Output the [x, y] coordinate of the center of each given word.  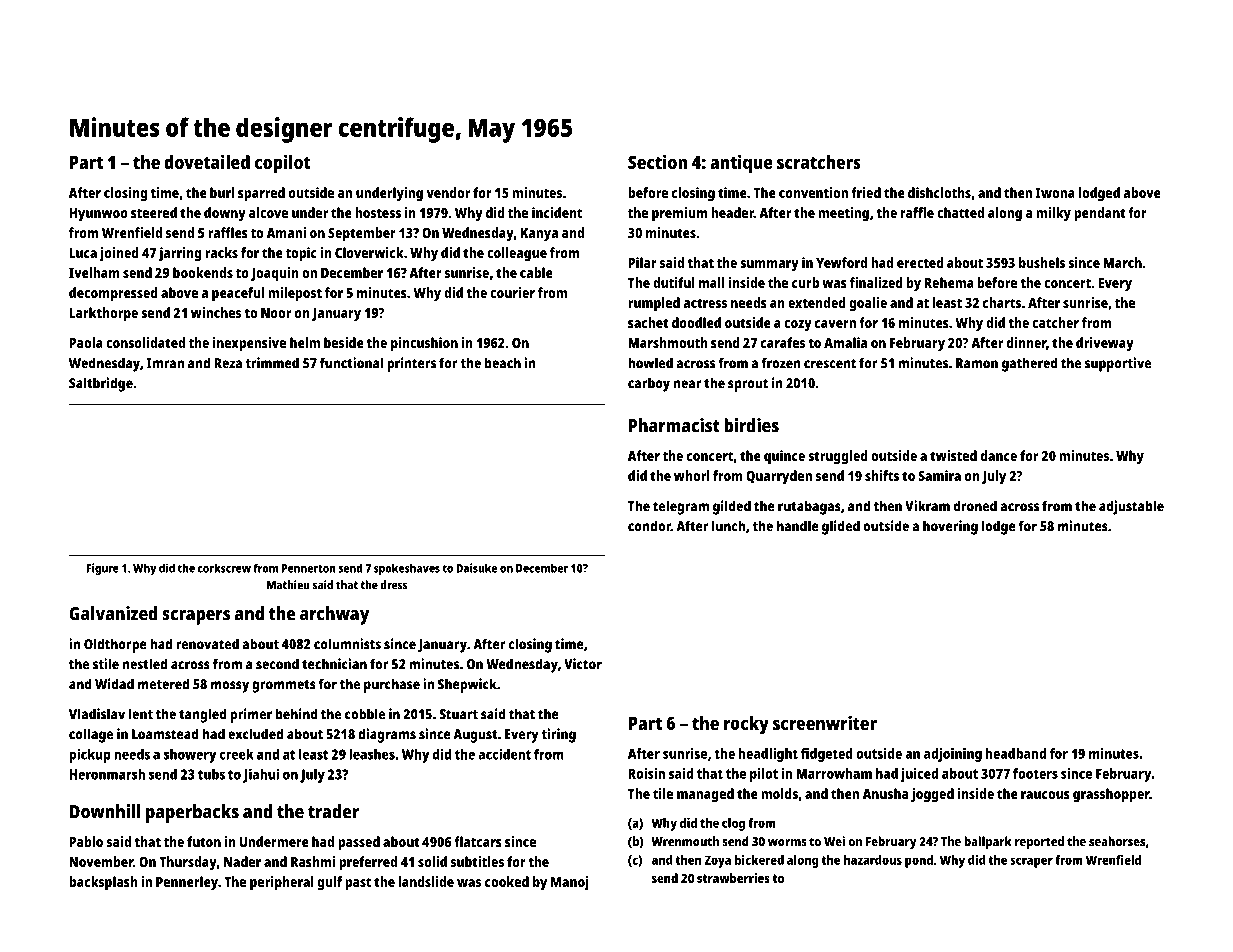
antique [741, 164]
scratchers [819, 162]
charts [1002, 302]
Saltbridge [101, 384]
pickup [90, 755]
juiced [919, 775]
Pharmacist [674, 425]
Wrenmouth [685, 841]
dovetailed [207, 162]
